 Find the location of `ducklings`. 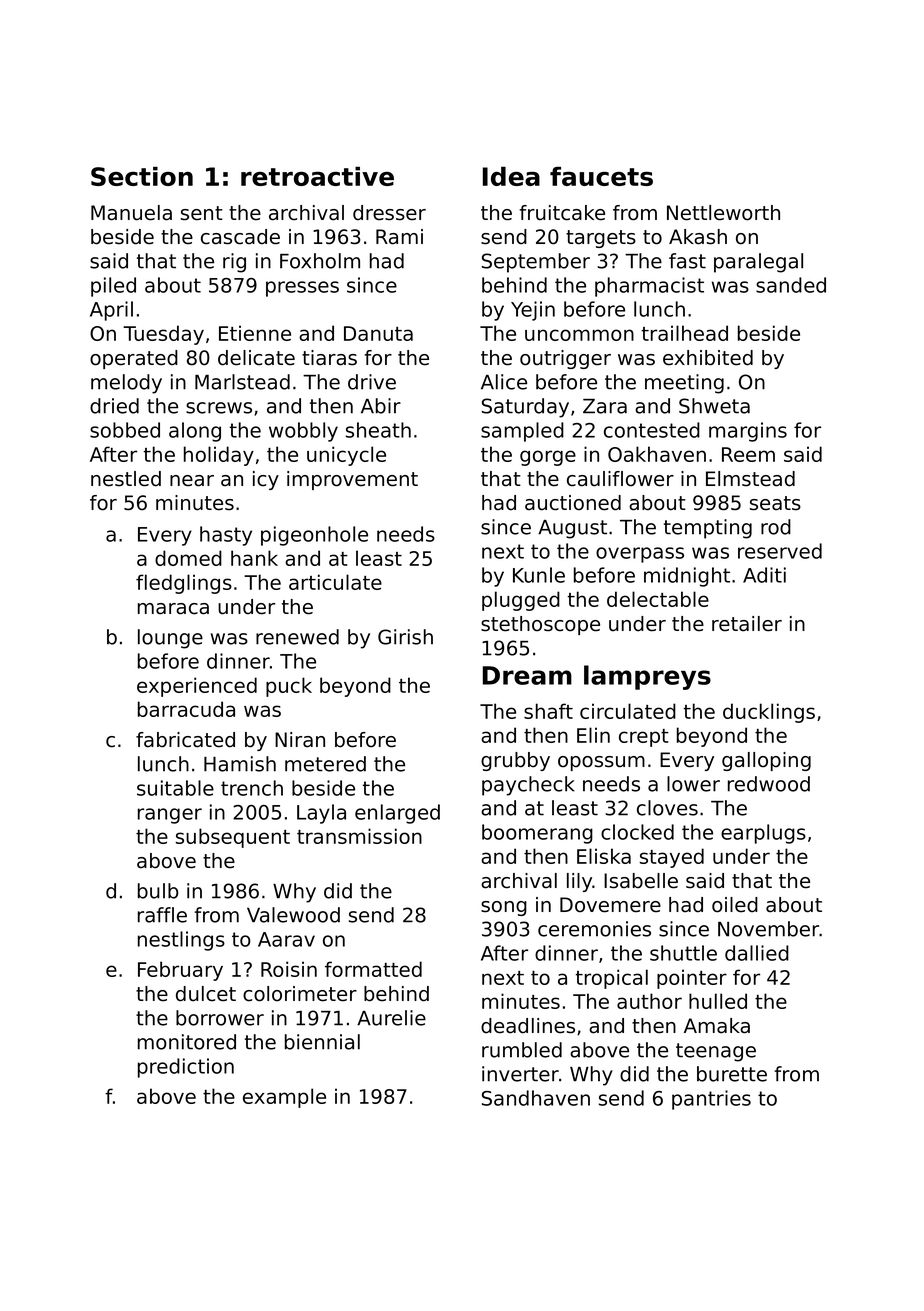

ducklings is located at coordinates (769, 713).
